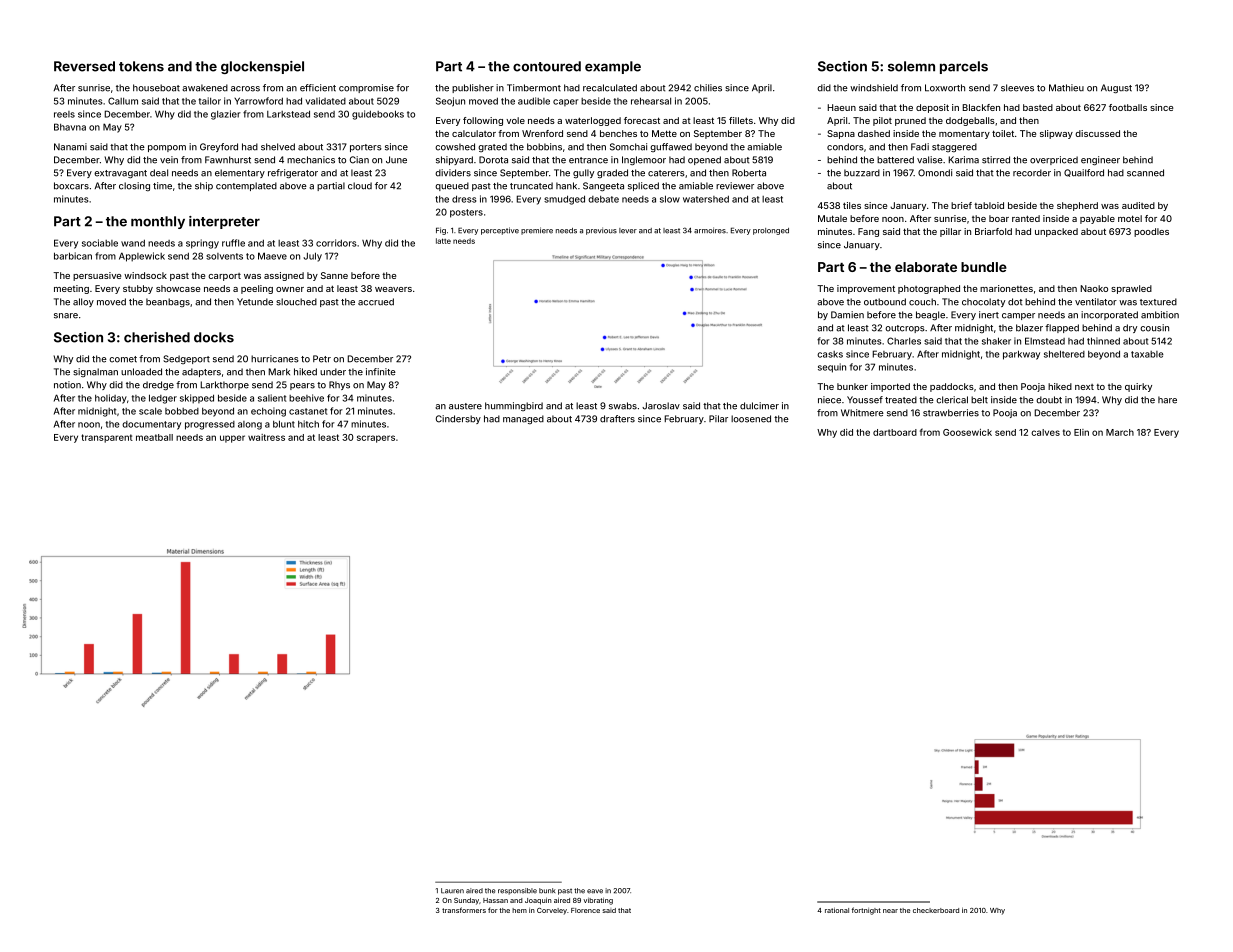 The image size is (1233, 952). What do you see at coordinates (710, 230) in the screenshot?
I see `armoires` at bounding box center [710, 230].
